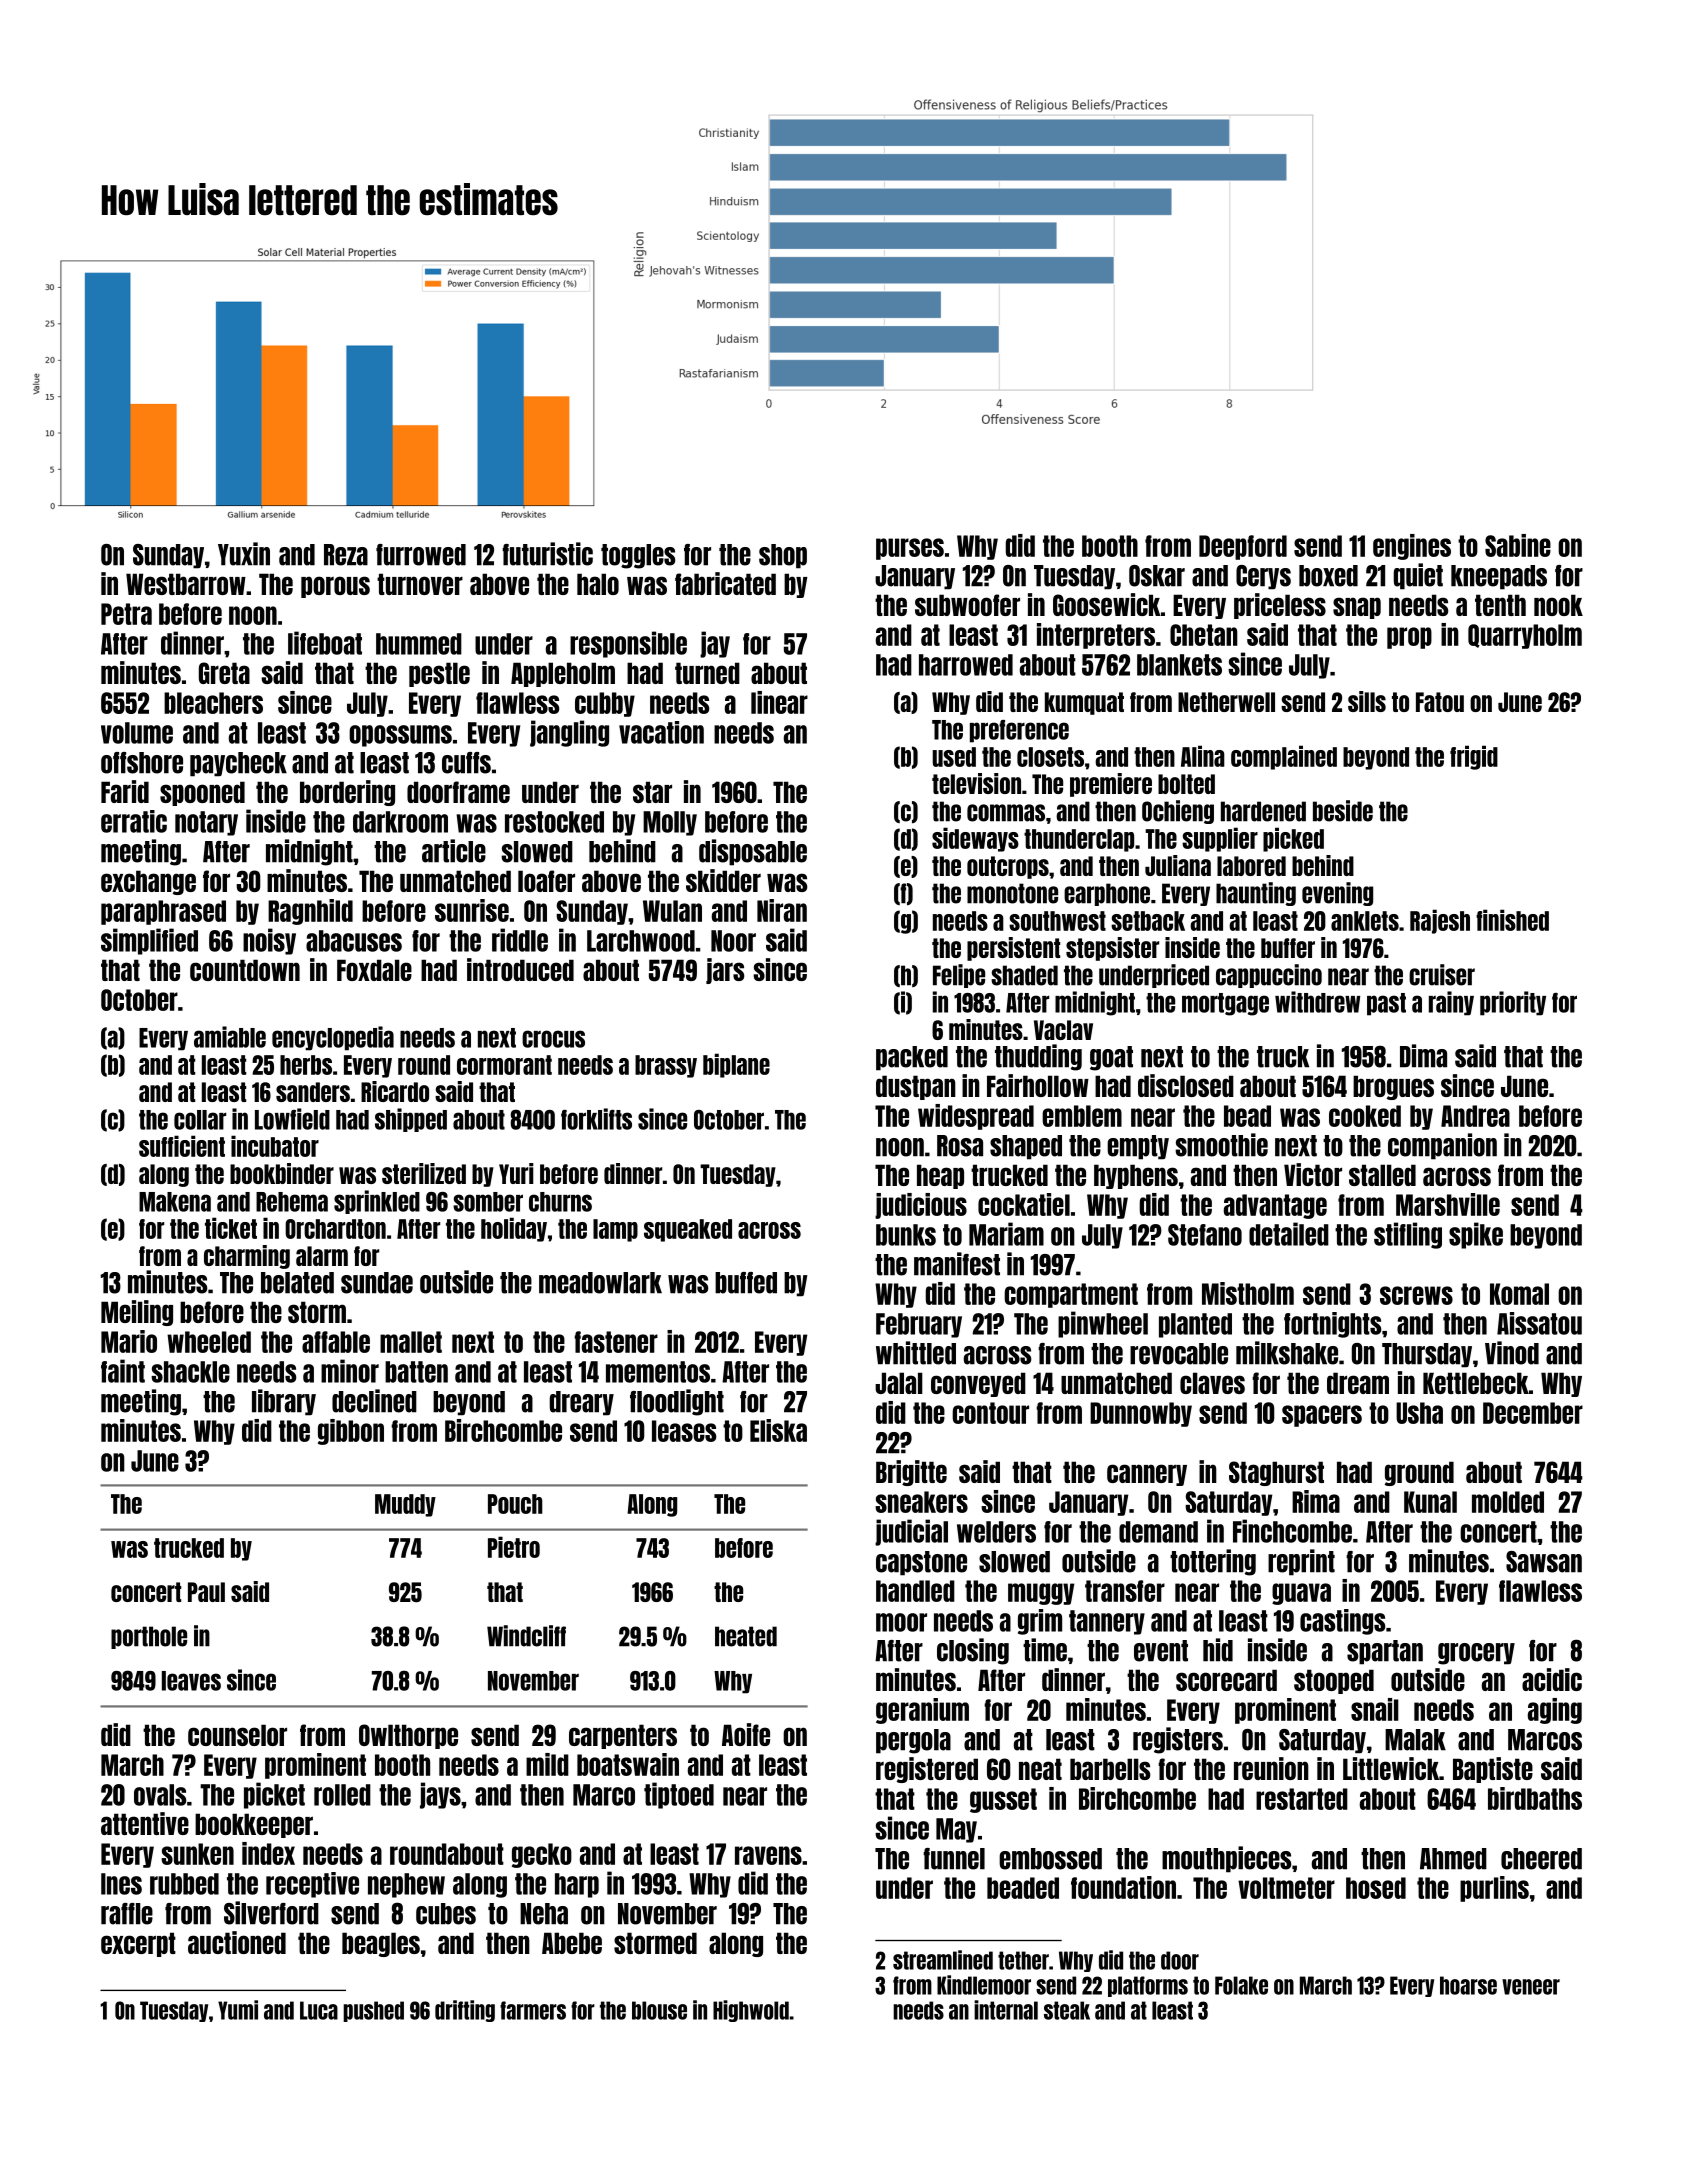  What do you see at coordinates (526, 1636) in the screenshot?
I see `Windcliff` at bounding box center [526, 1636].
